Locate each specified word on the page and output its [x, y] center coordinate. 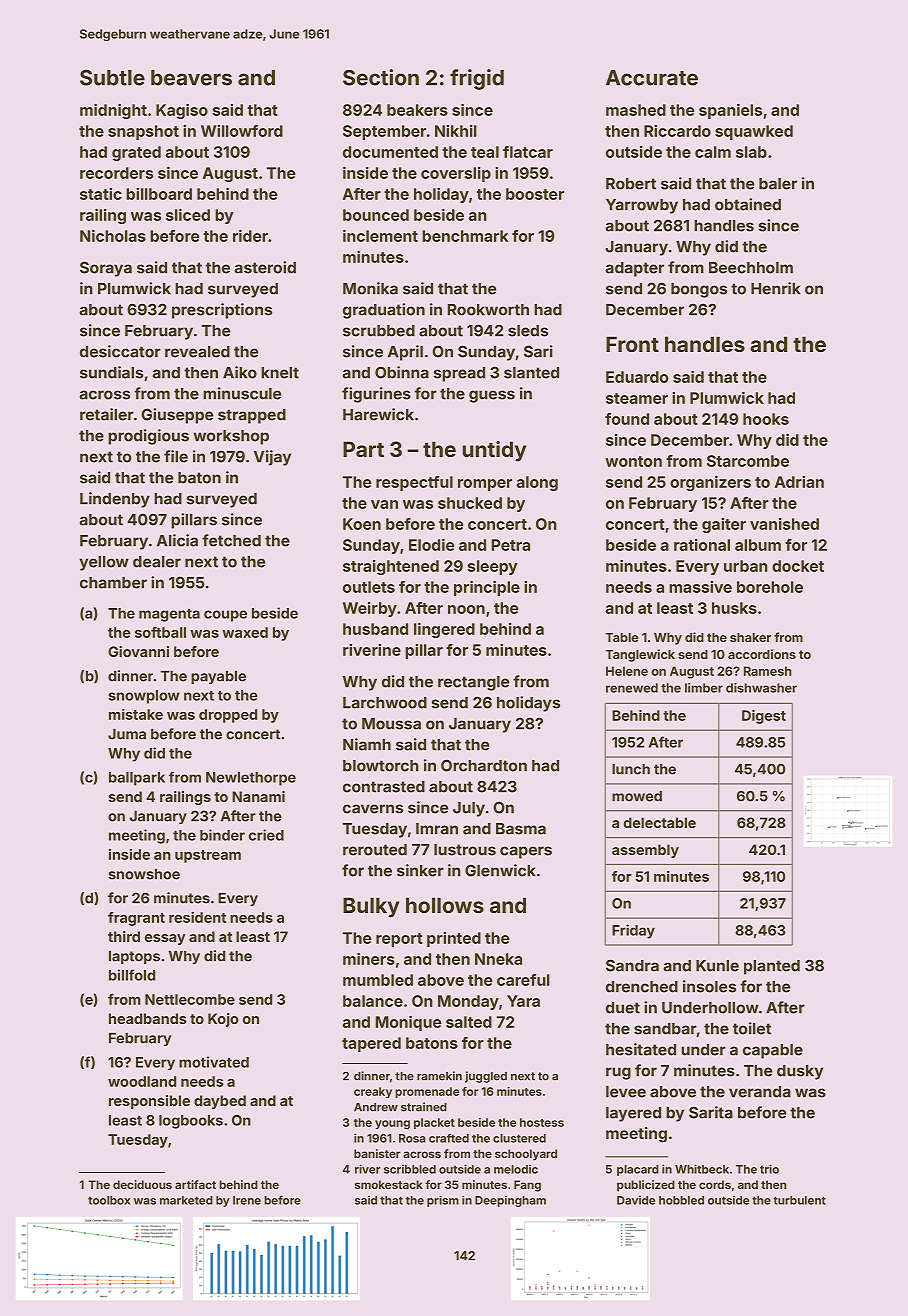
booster [535, 194]
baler [778, 184]
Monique [408, 1023]
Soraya [106, 269]
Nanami [258, 796]
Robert [631, 184]
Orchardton [484, 765]
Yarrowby [642, 206]
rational [702, 545]
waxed [245, 632]
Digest [764, 717]
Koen [362, 524]
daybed [220, 1102]
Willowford [242, 131]
